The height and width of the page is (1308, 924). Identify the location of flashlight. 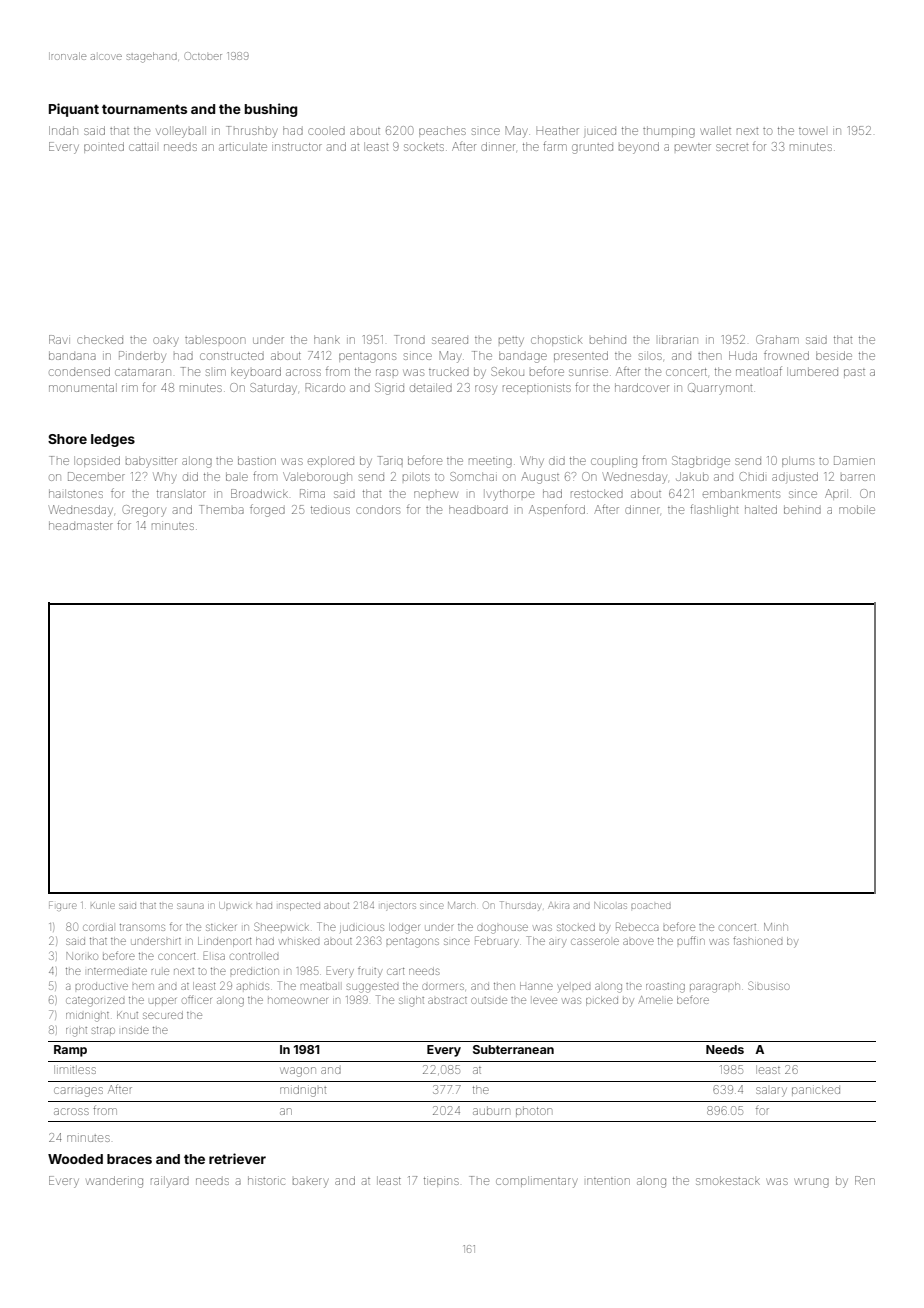
(714, 510).
